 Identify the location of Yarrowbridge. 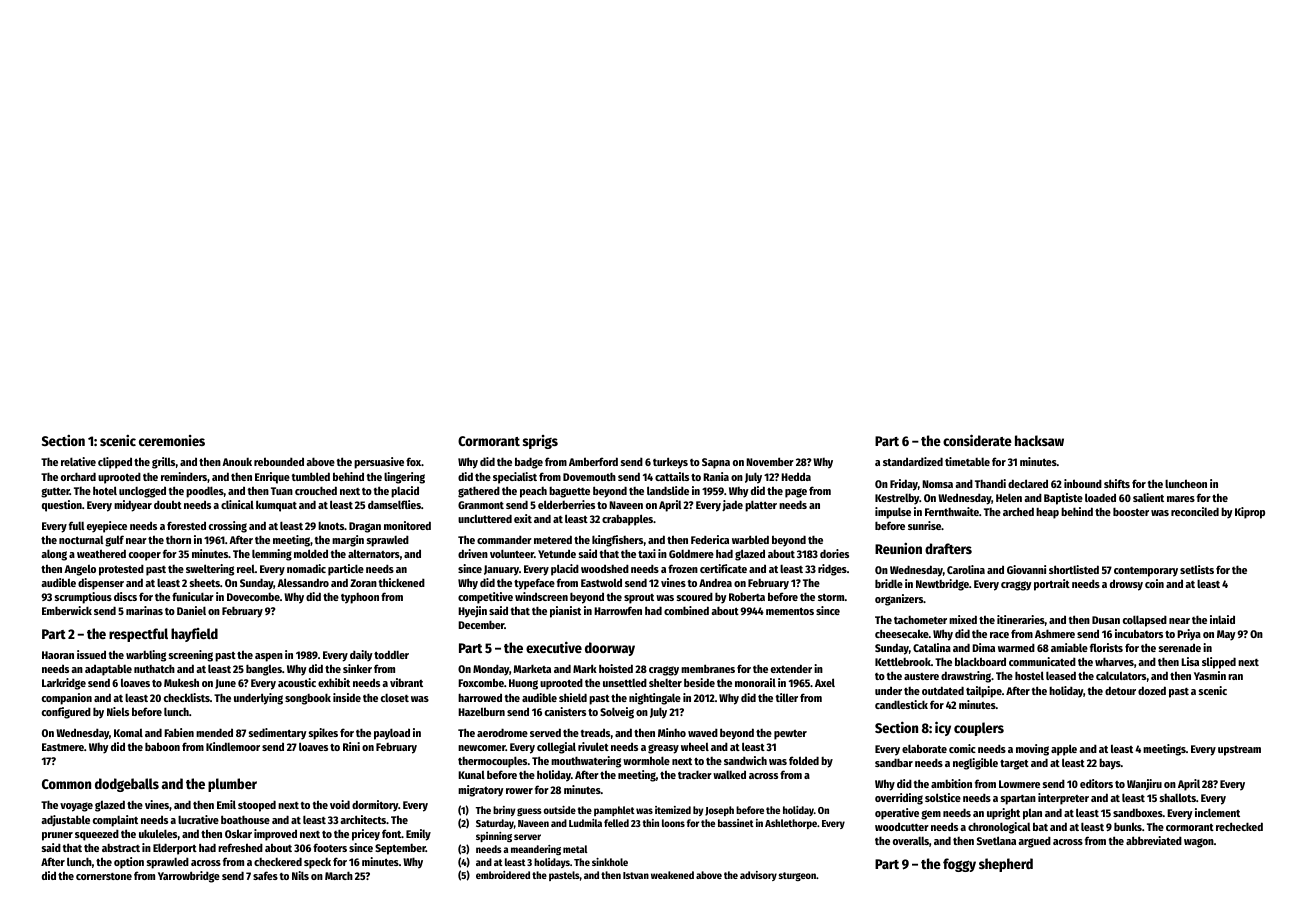
(189, 877).
